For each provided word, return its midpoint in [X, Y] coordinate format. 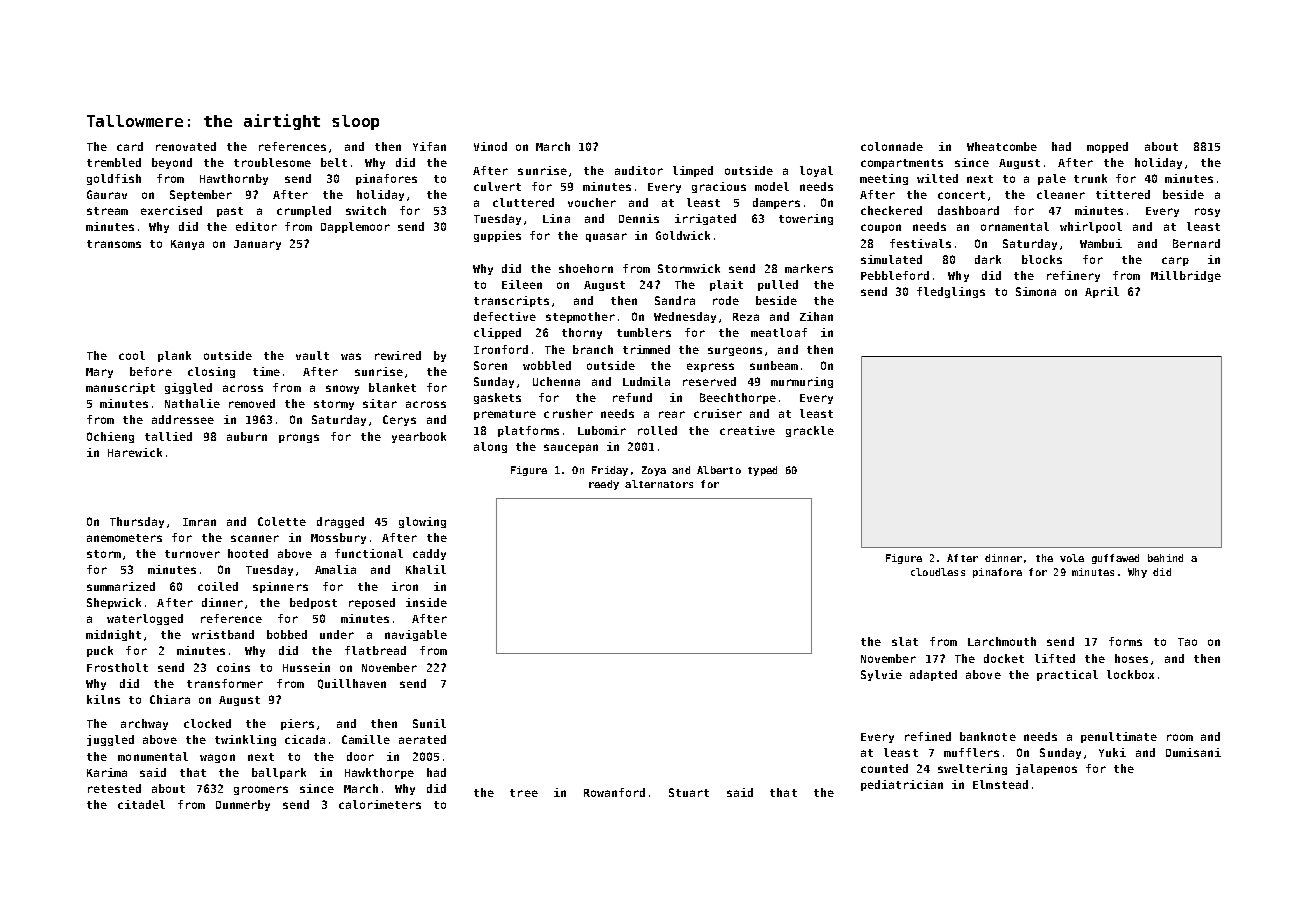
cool [132, 355]
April [1102, 292]
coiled [218, 586]
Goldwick [683, 235]
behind [1165, 558]
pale [1052, 179]
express [710, 367]
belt [334, 162]
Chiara [170, 699]
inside [426, 602]
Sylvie [881, 675]
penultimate [1119, 737]
